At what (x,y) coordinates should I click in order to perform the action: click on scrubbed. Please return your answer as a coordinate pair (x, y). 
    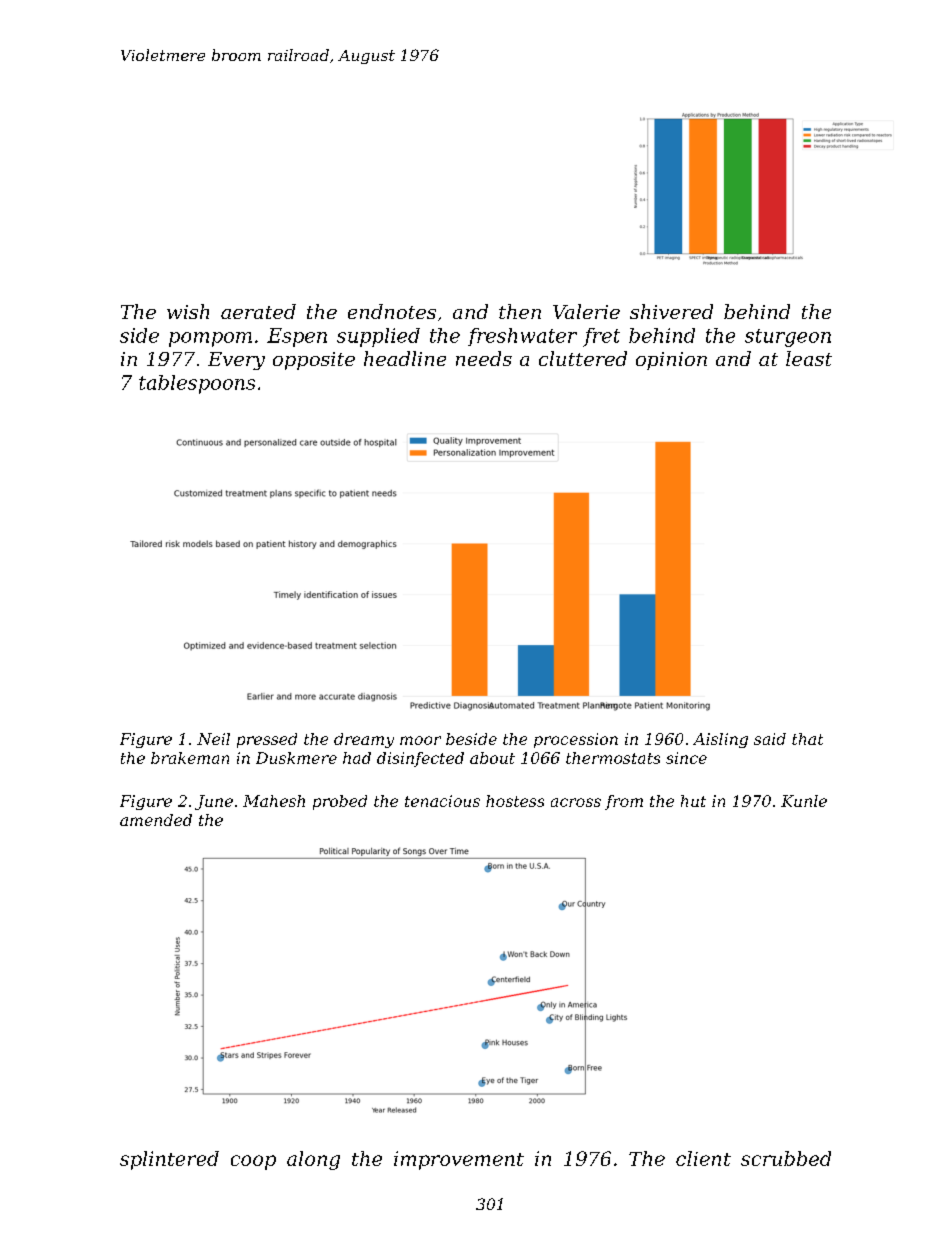
    Looking at the image, I should click on (786, 1158).
